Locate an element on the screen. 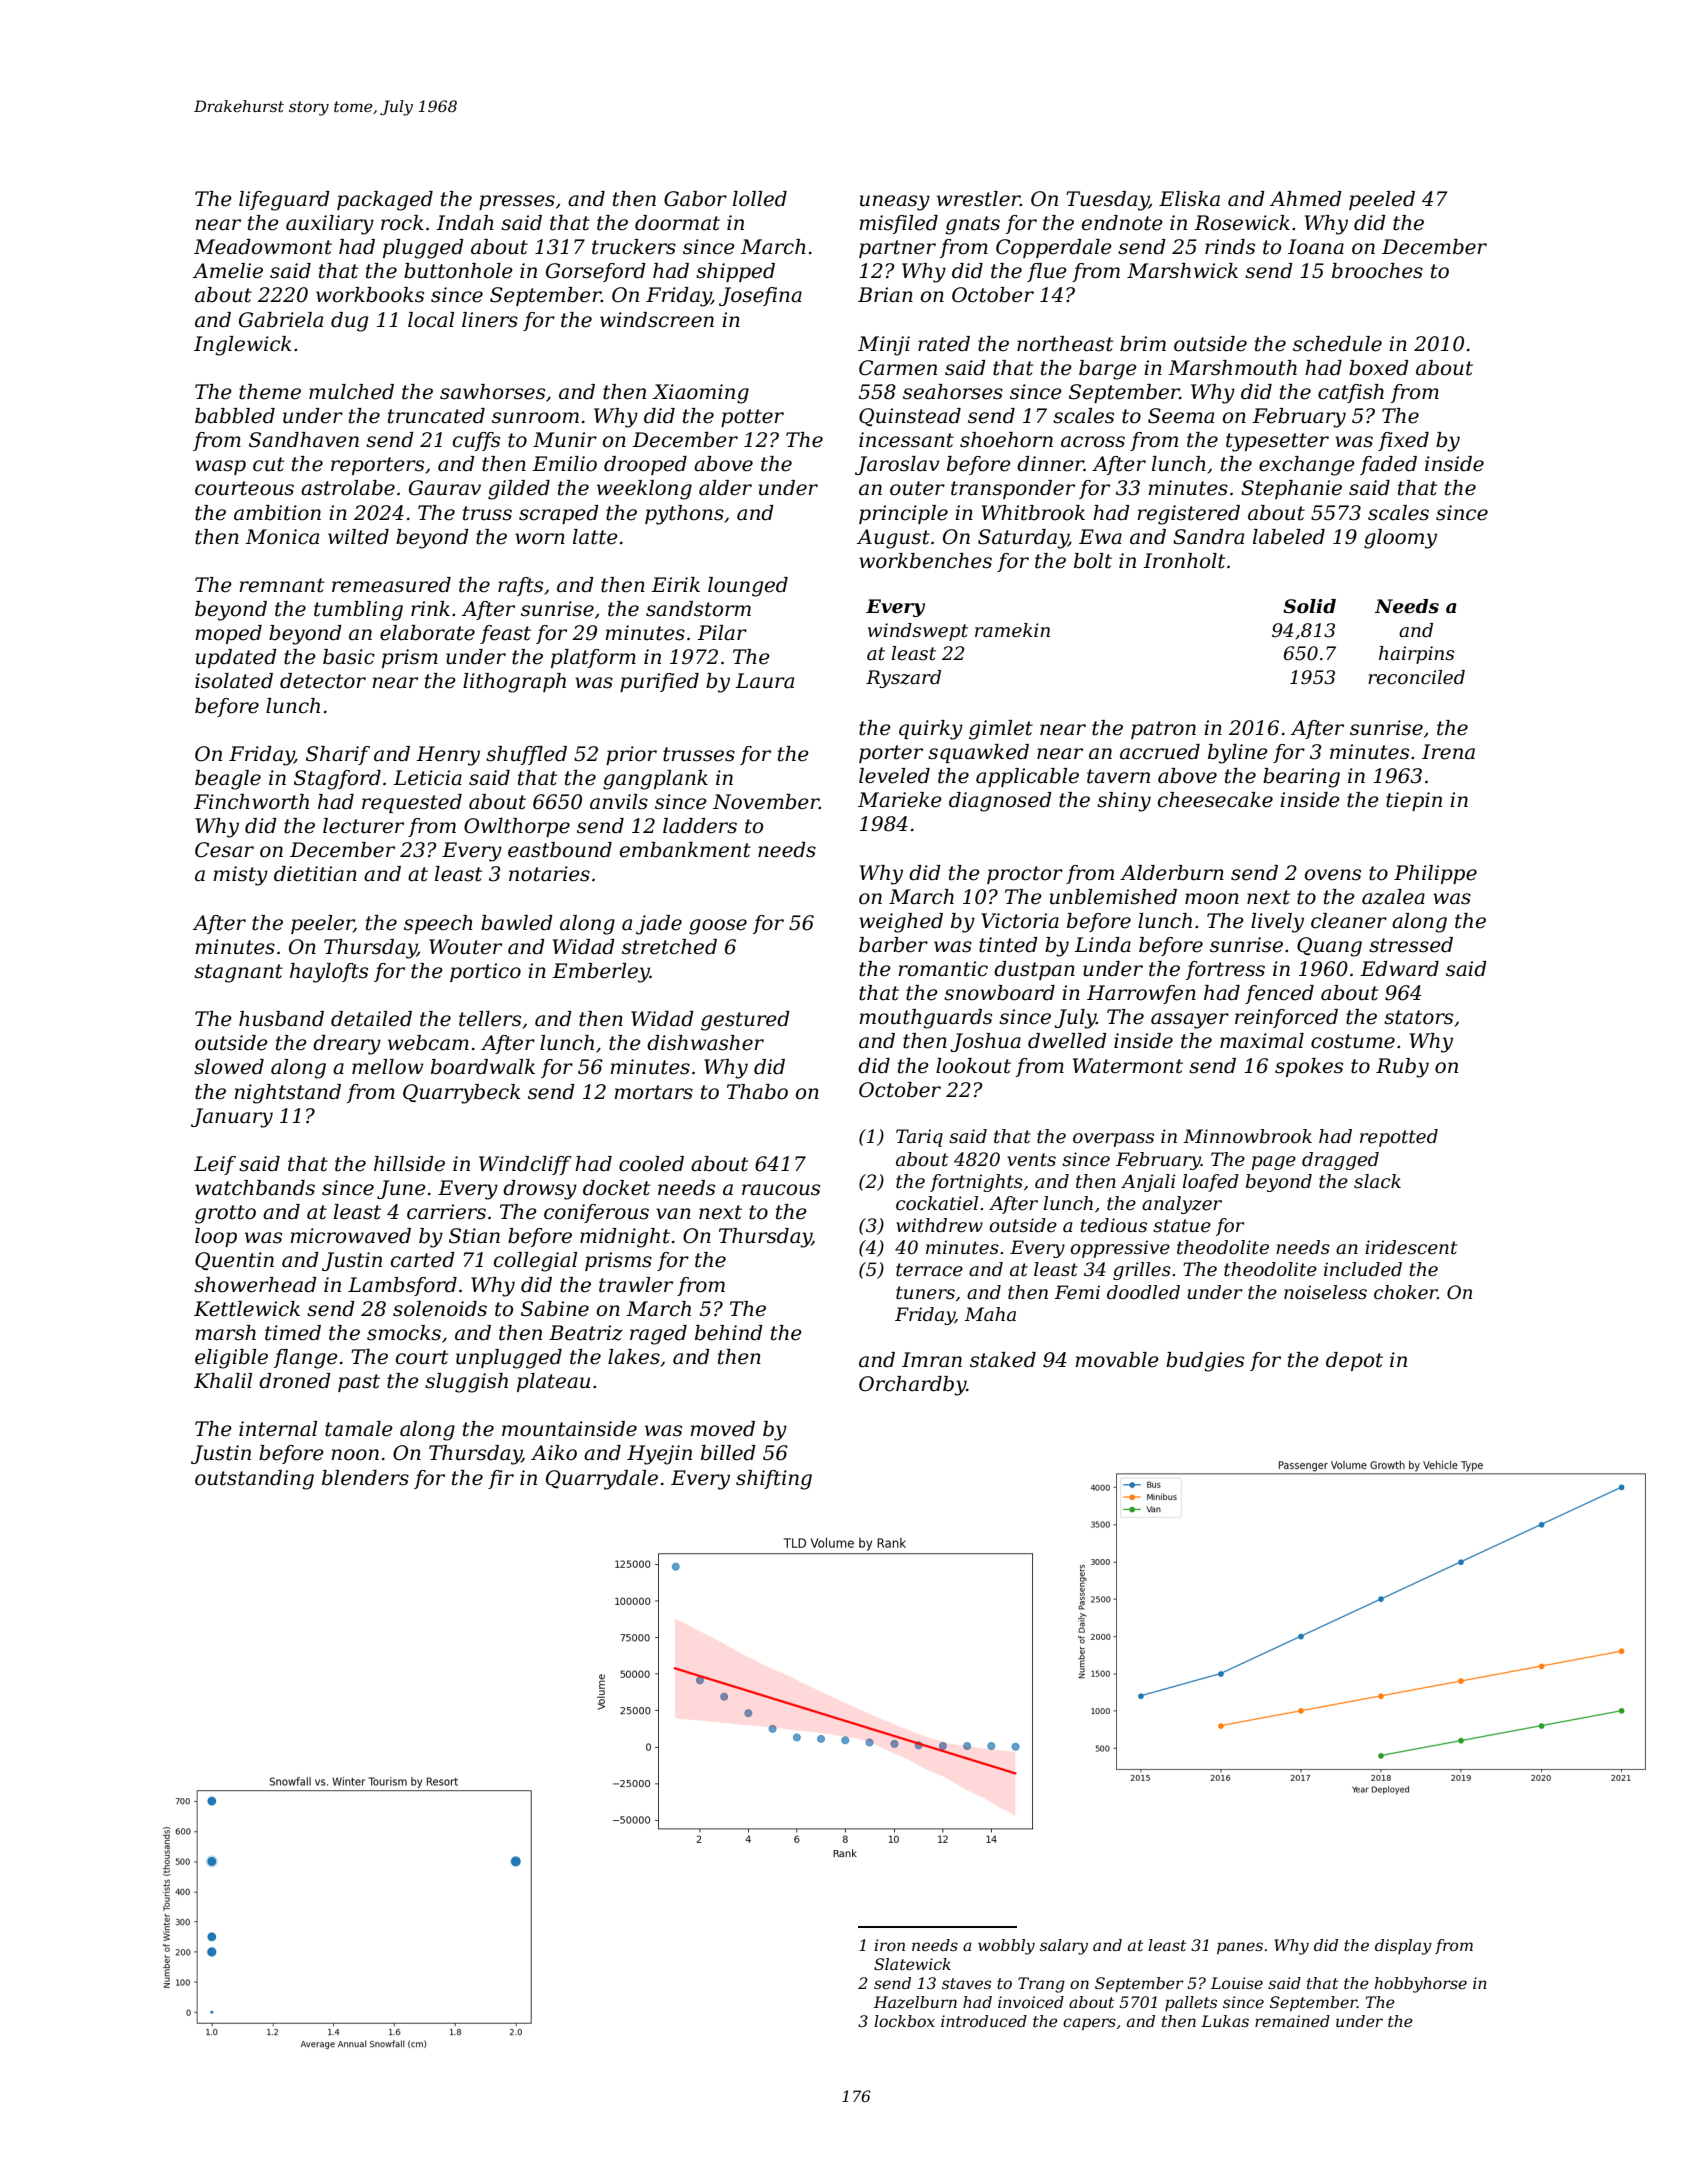  Orchardby is located at coordinates (912, 1386).
